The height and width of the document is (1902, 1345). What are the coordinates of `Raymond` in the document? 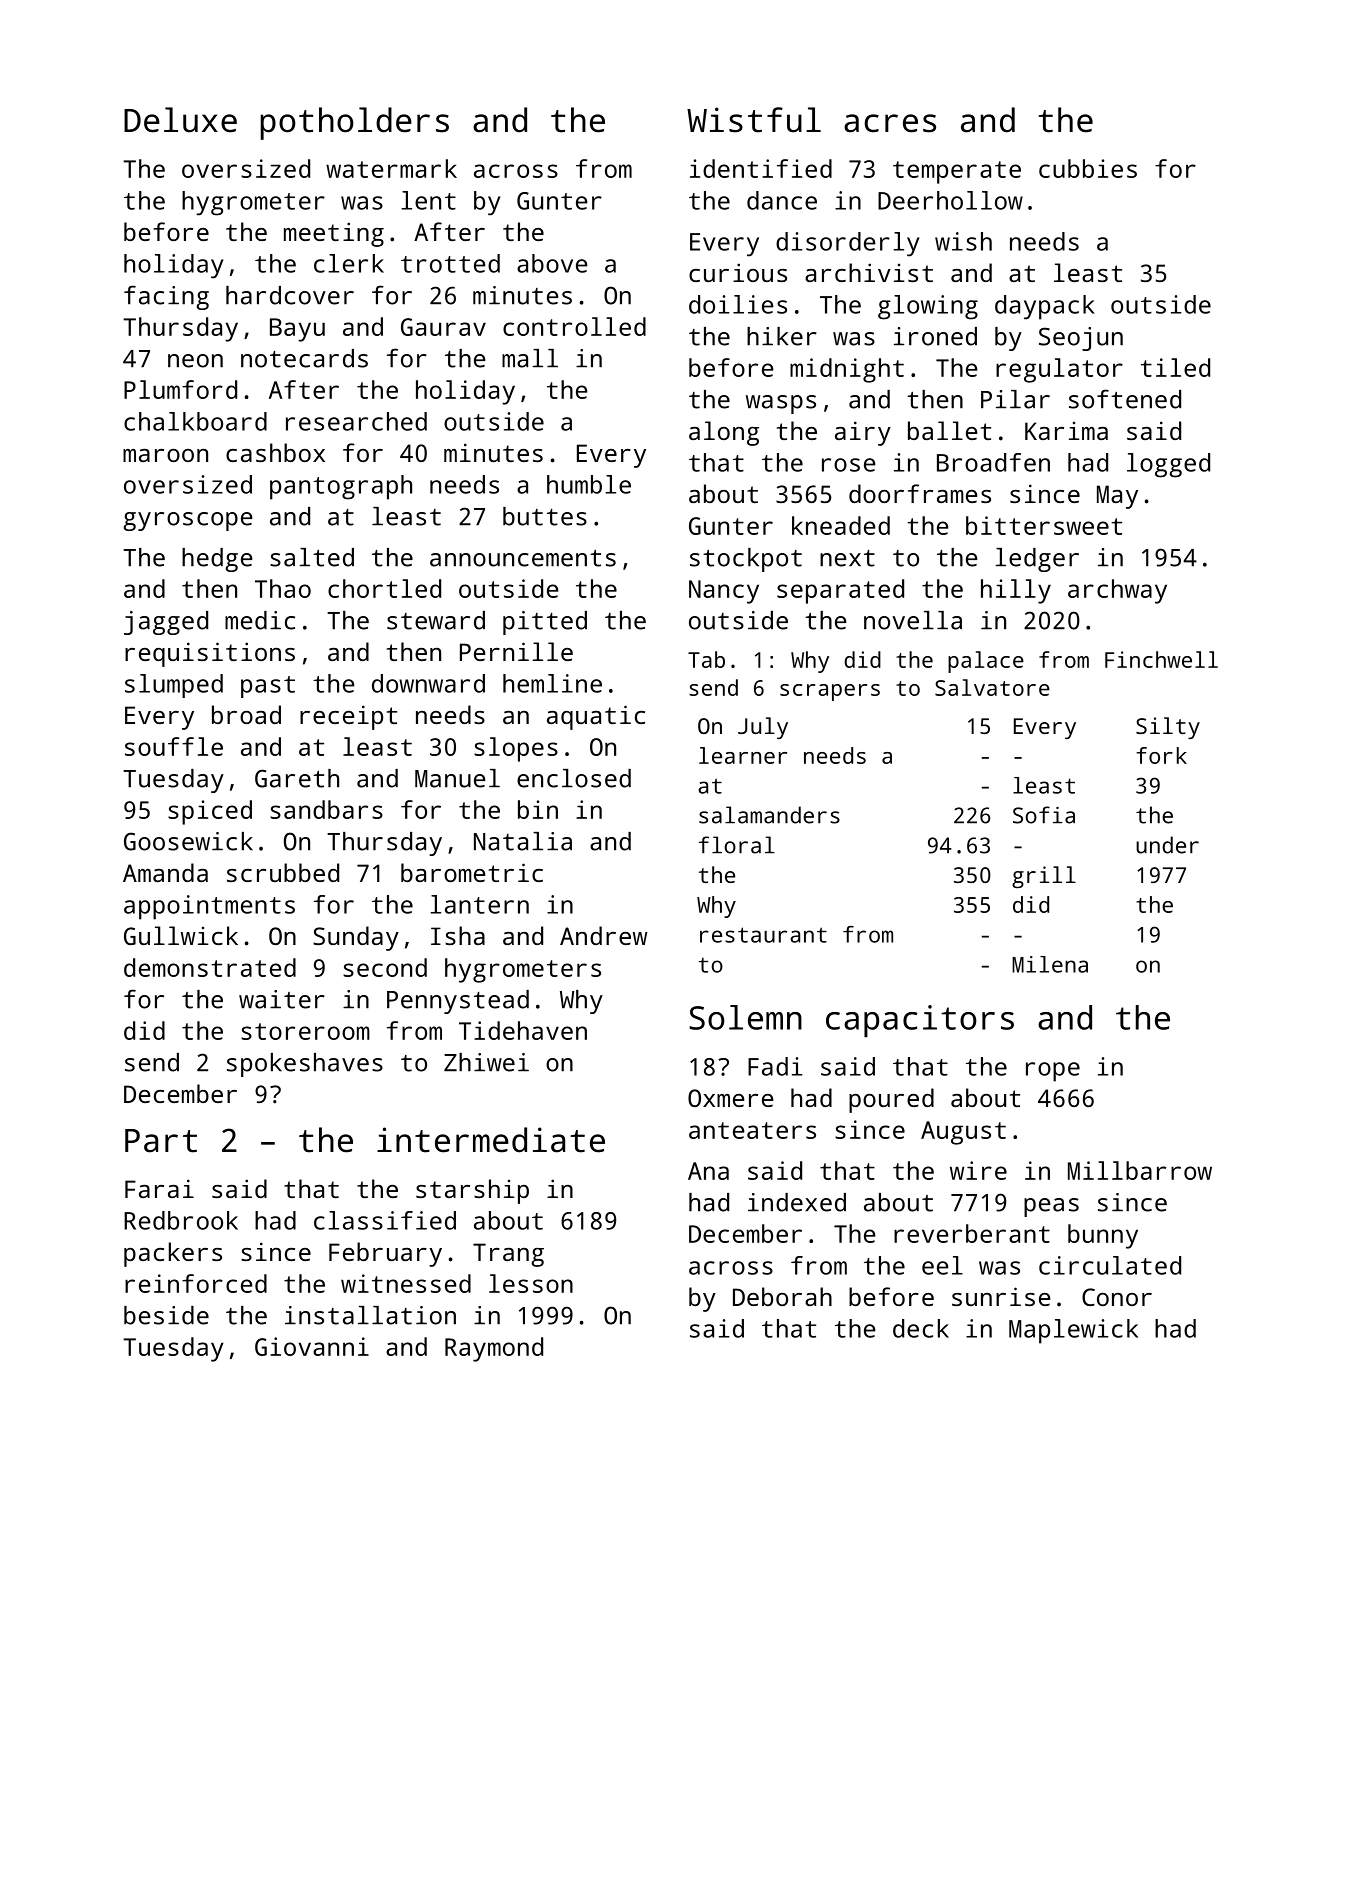 It's located at (494, 1349).
